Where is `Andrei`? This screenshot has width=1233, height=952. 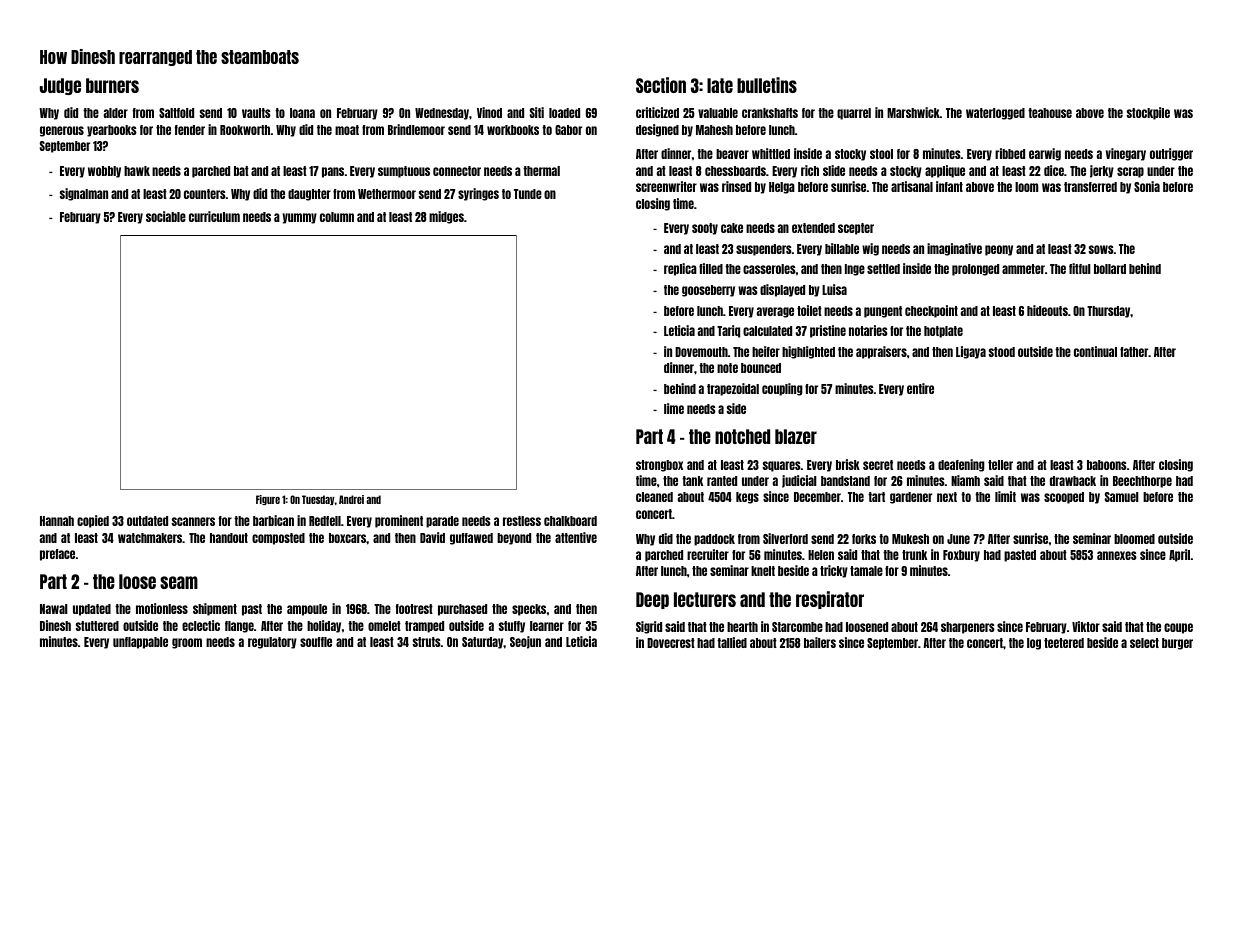 Andrei is located at coordinates (351, 499).
